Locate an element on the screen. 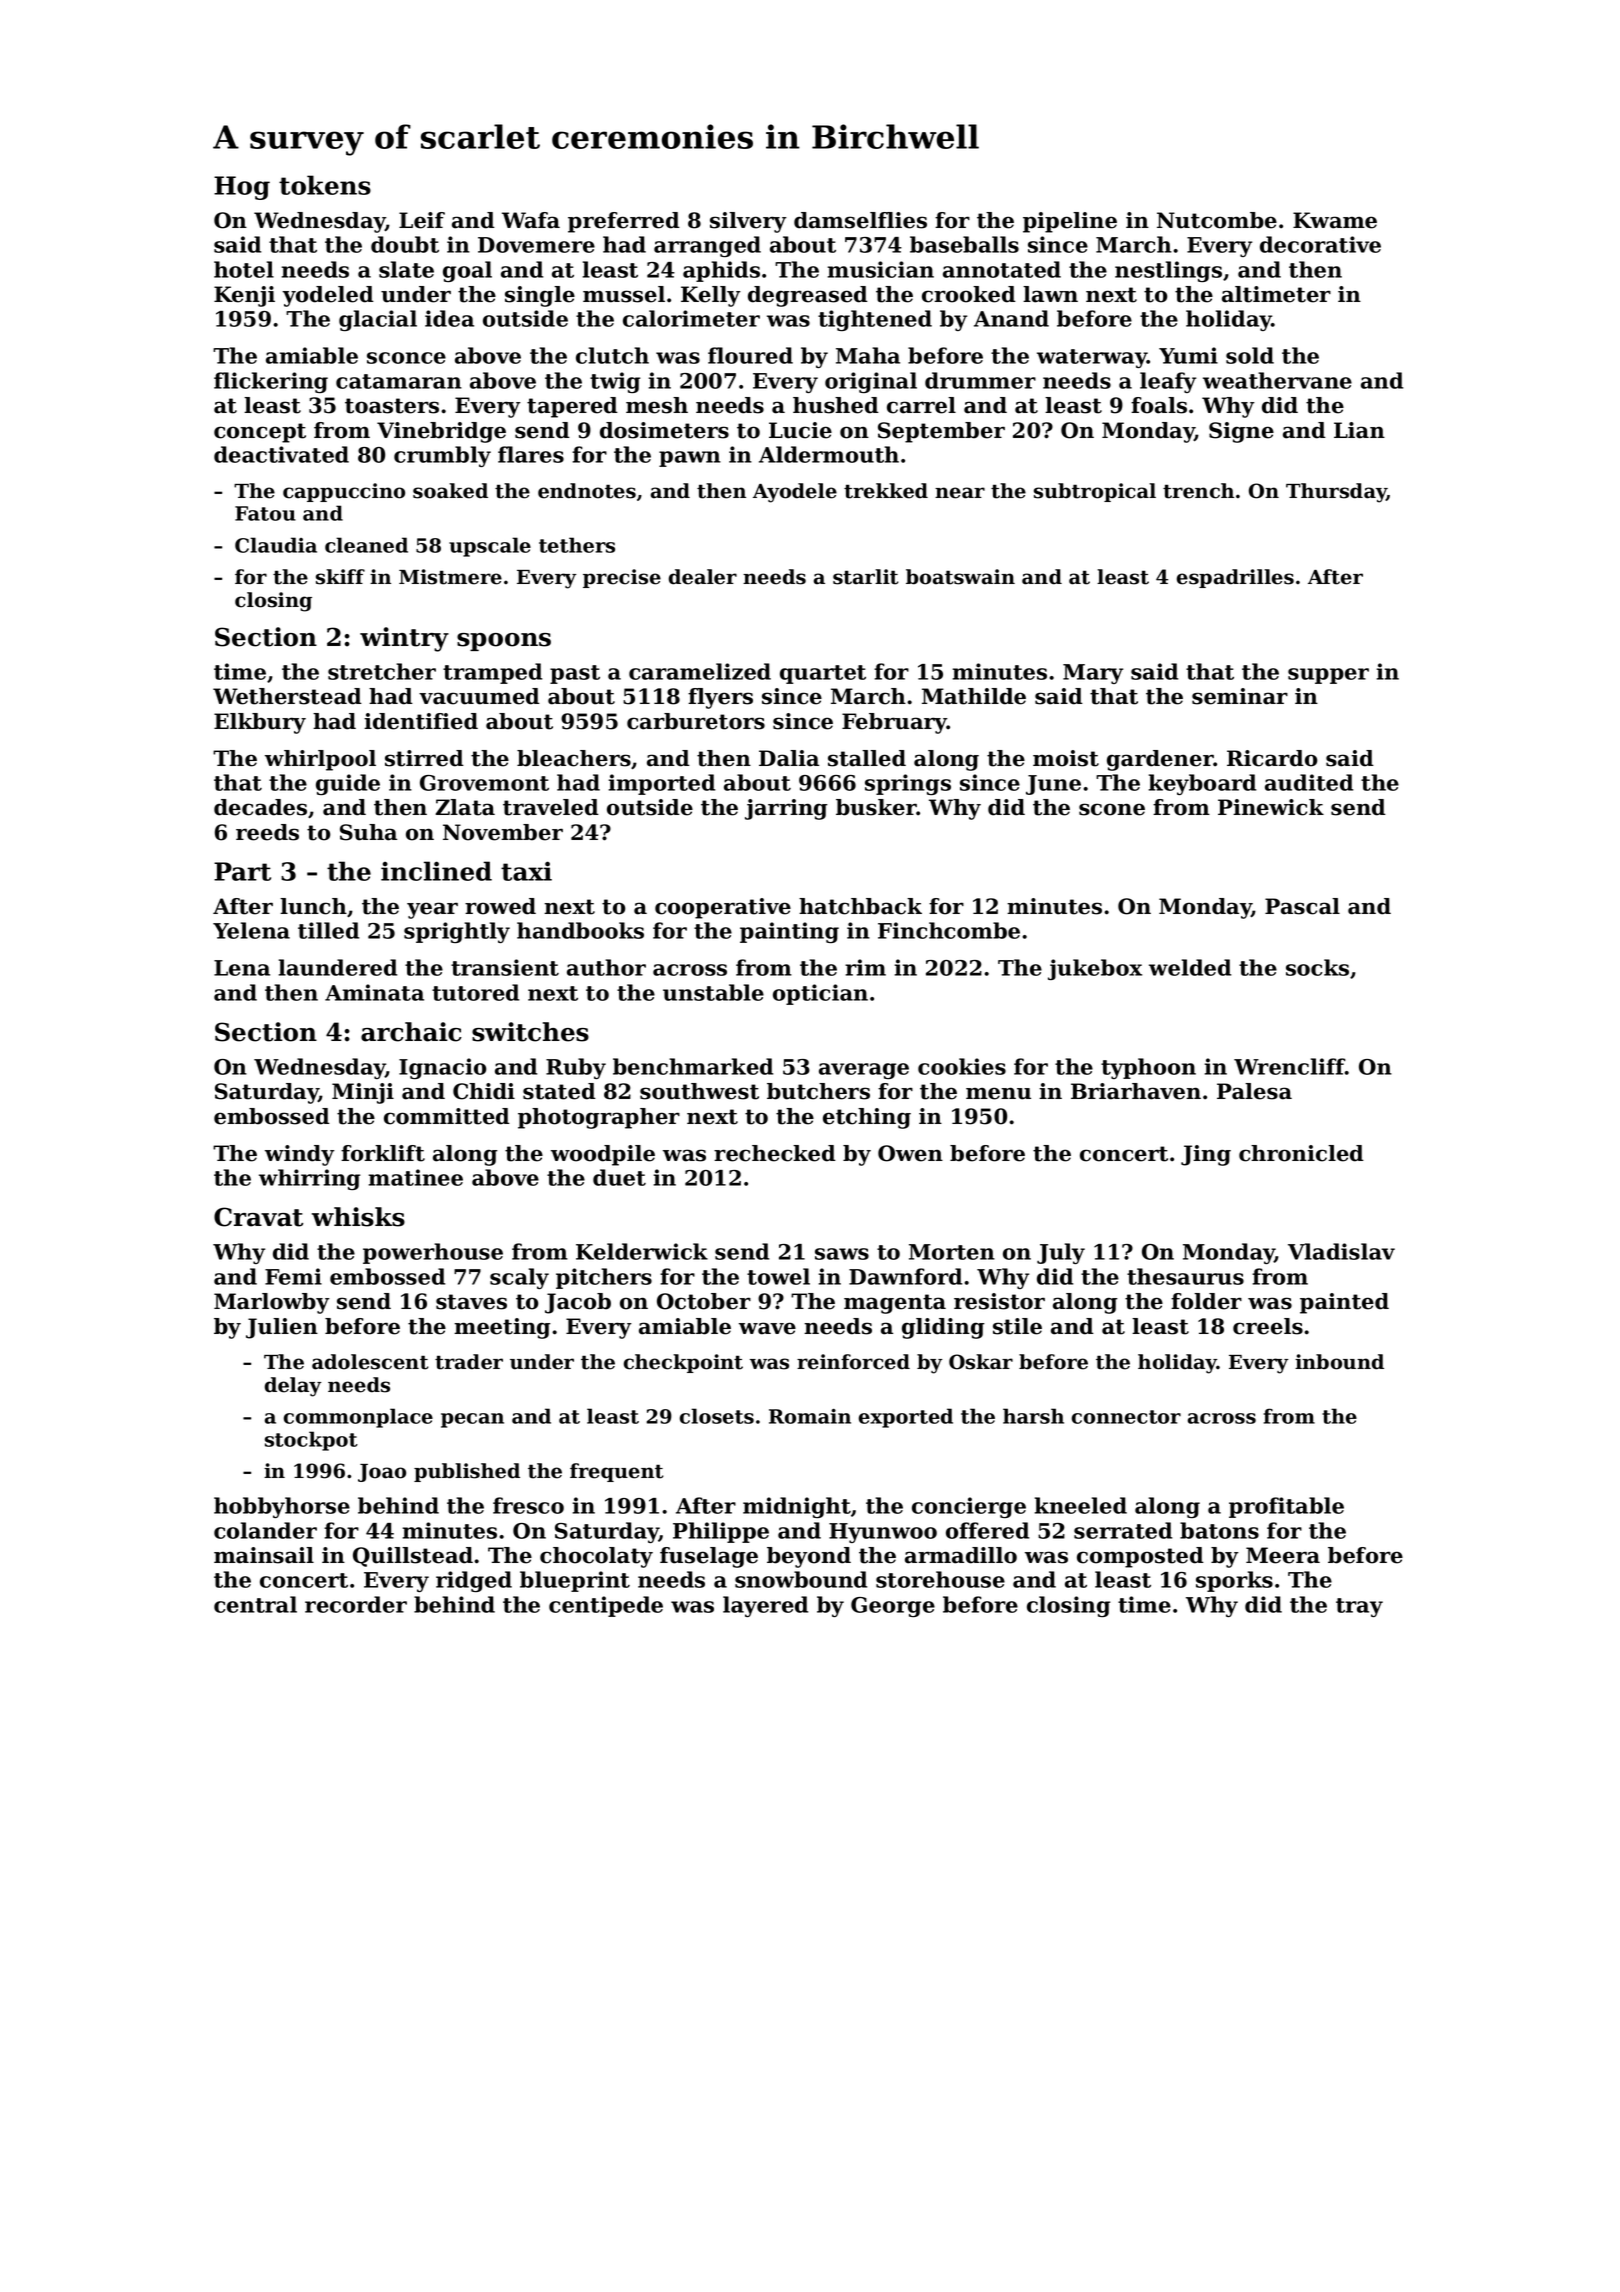  Kwame is located at coordinates (1335, 220).
